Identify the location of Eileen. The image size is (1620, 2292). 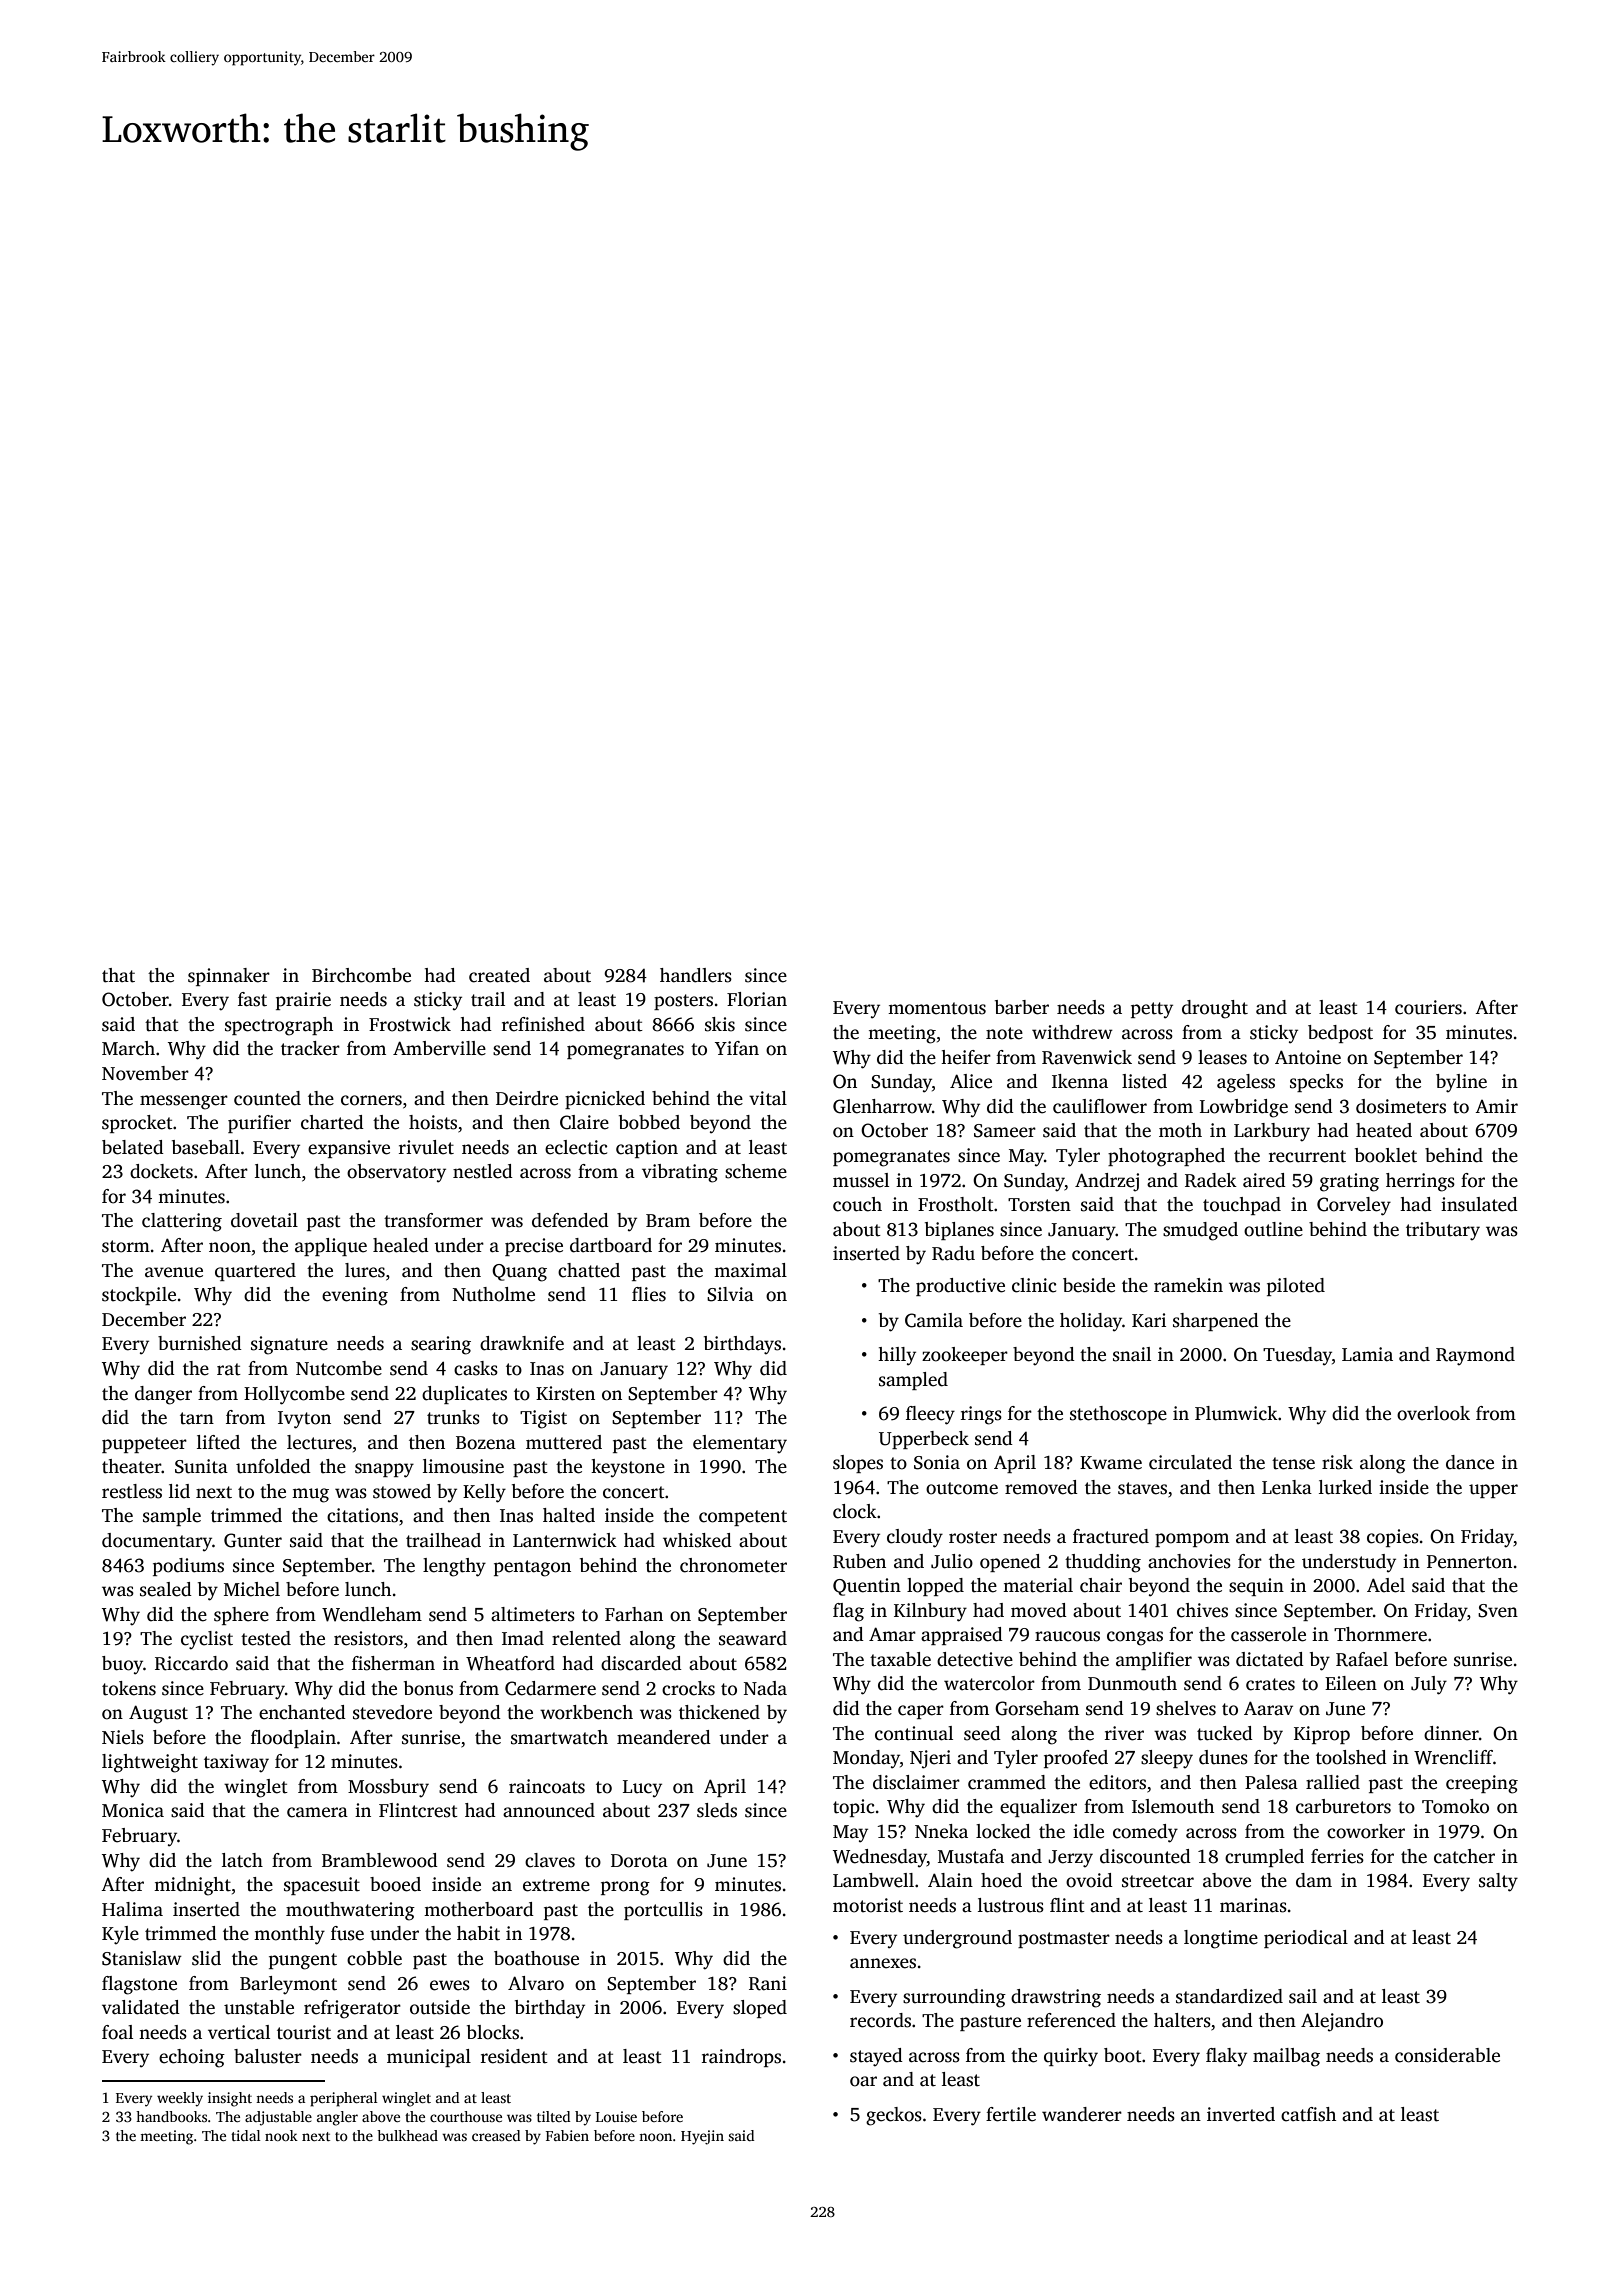
(1351, 1683).
